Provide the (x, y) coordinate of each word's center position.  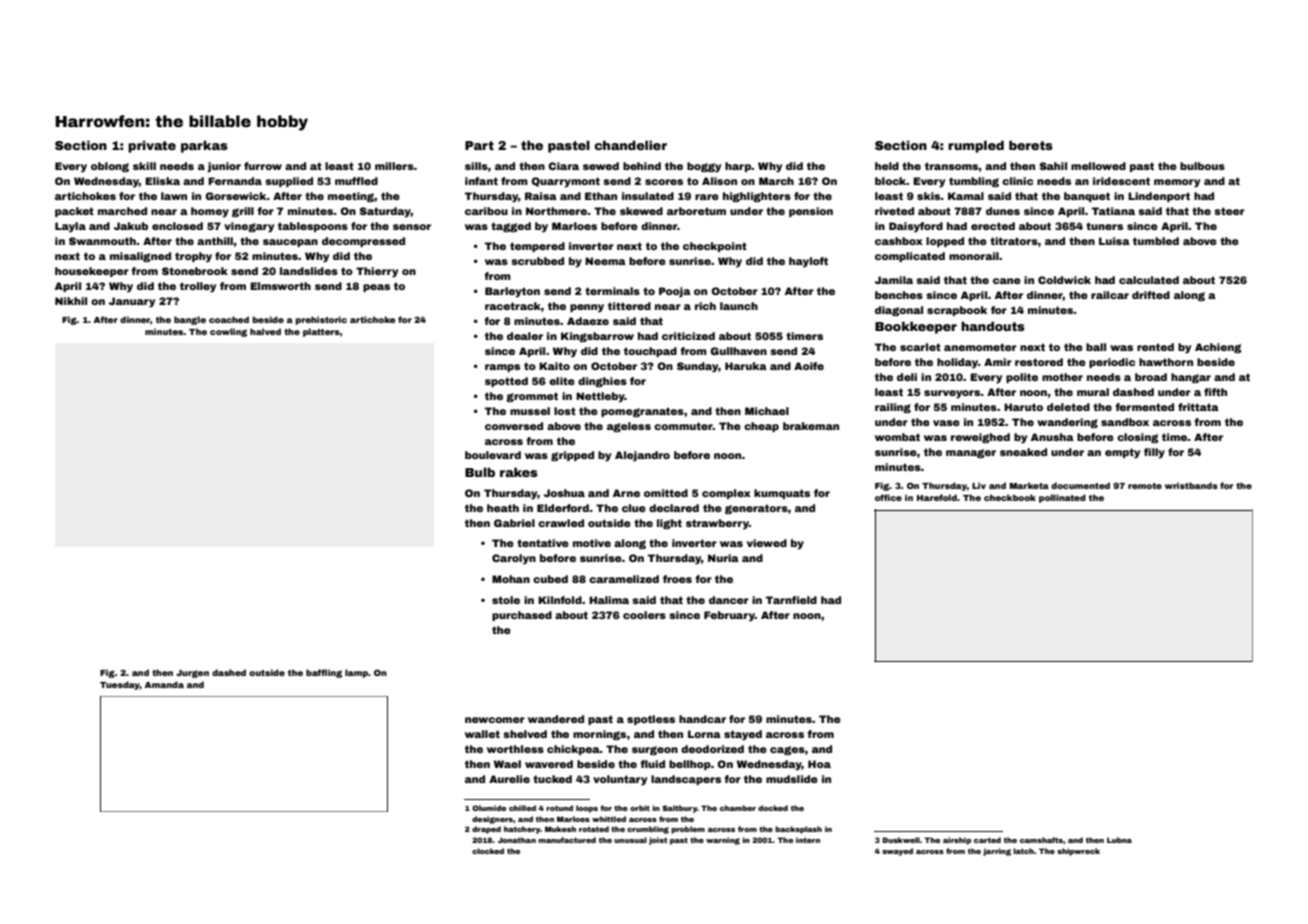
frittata (1198, 407)
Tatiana (1113, 211)
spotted (506, 382)
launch (739, 306)
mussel (530, 411)
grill (243, 212)
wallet (482, 734)
